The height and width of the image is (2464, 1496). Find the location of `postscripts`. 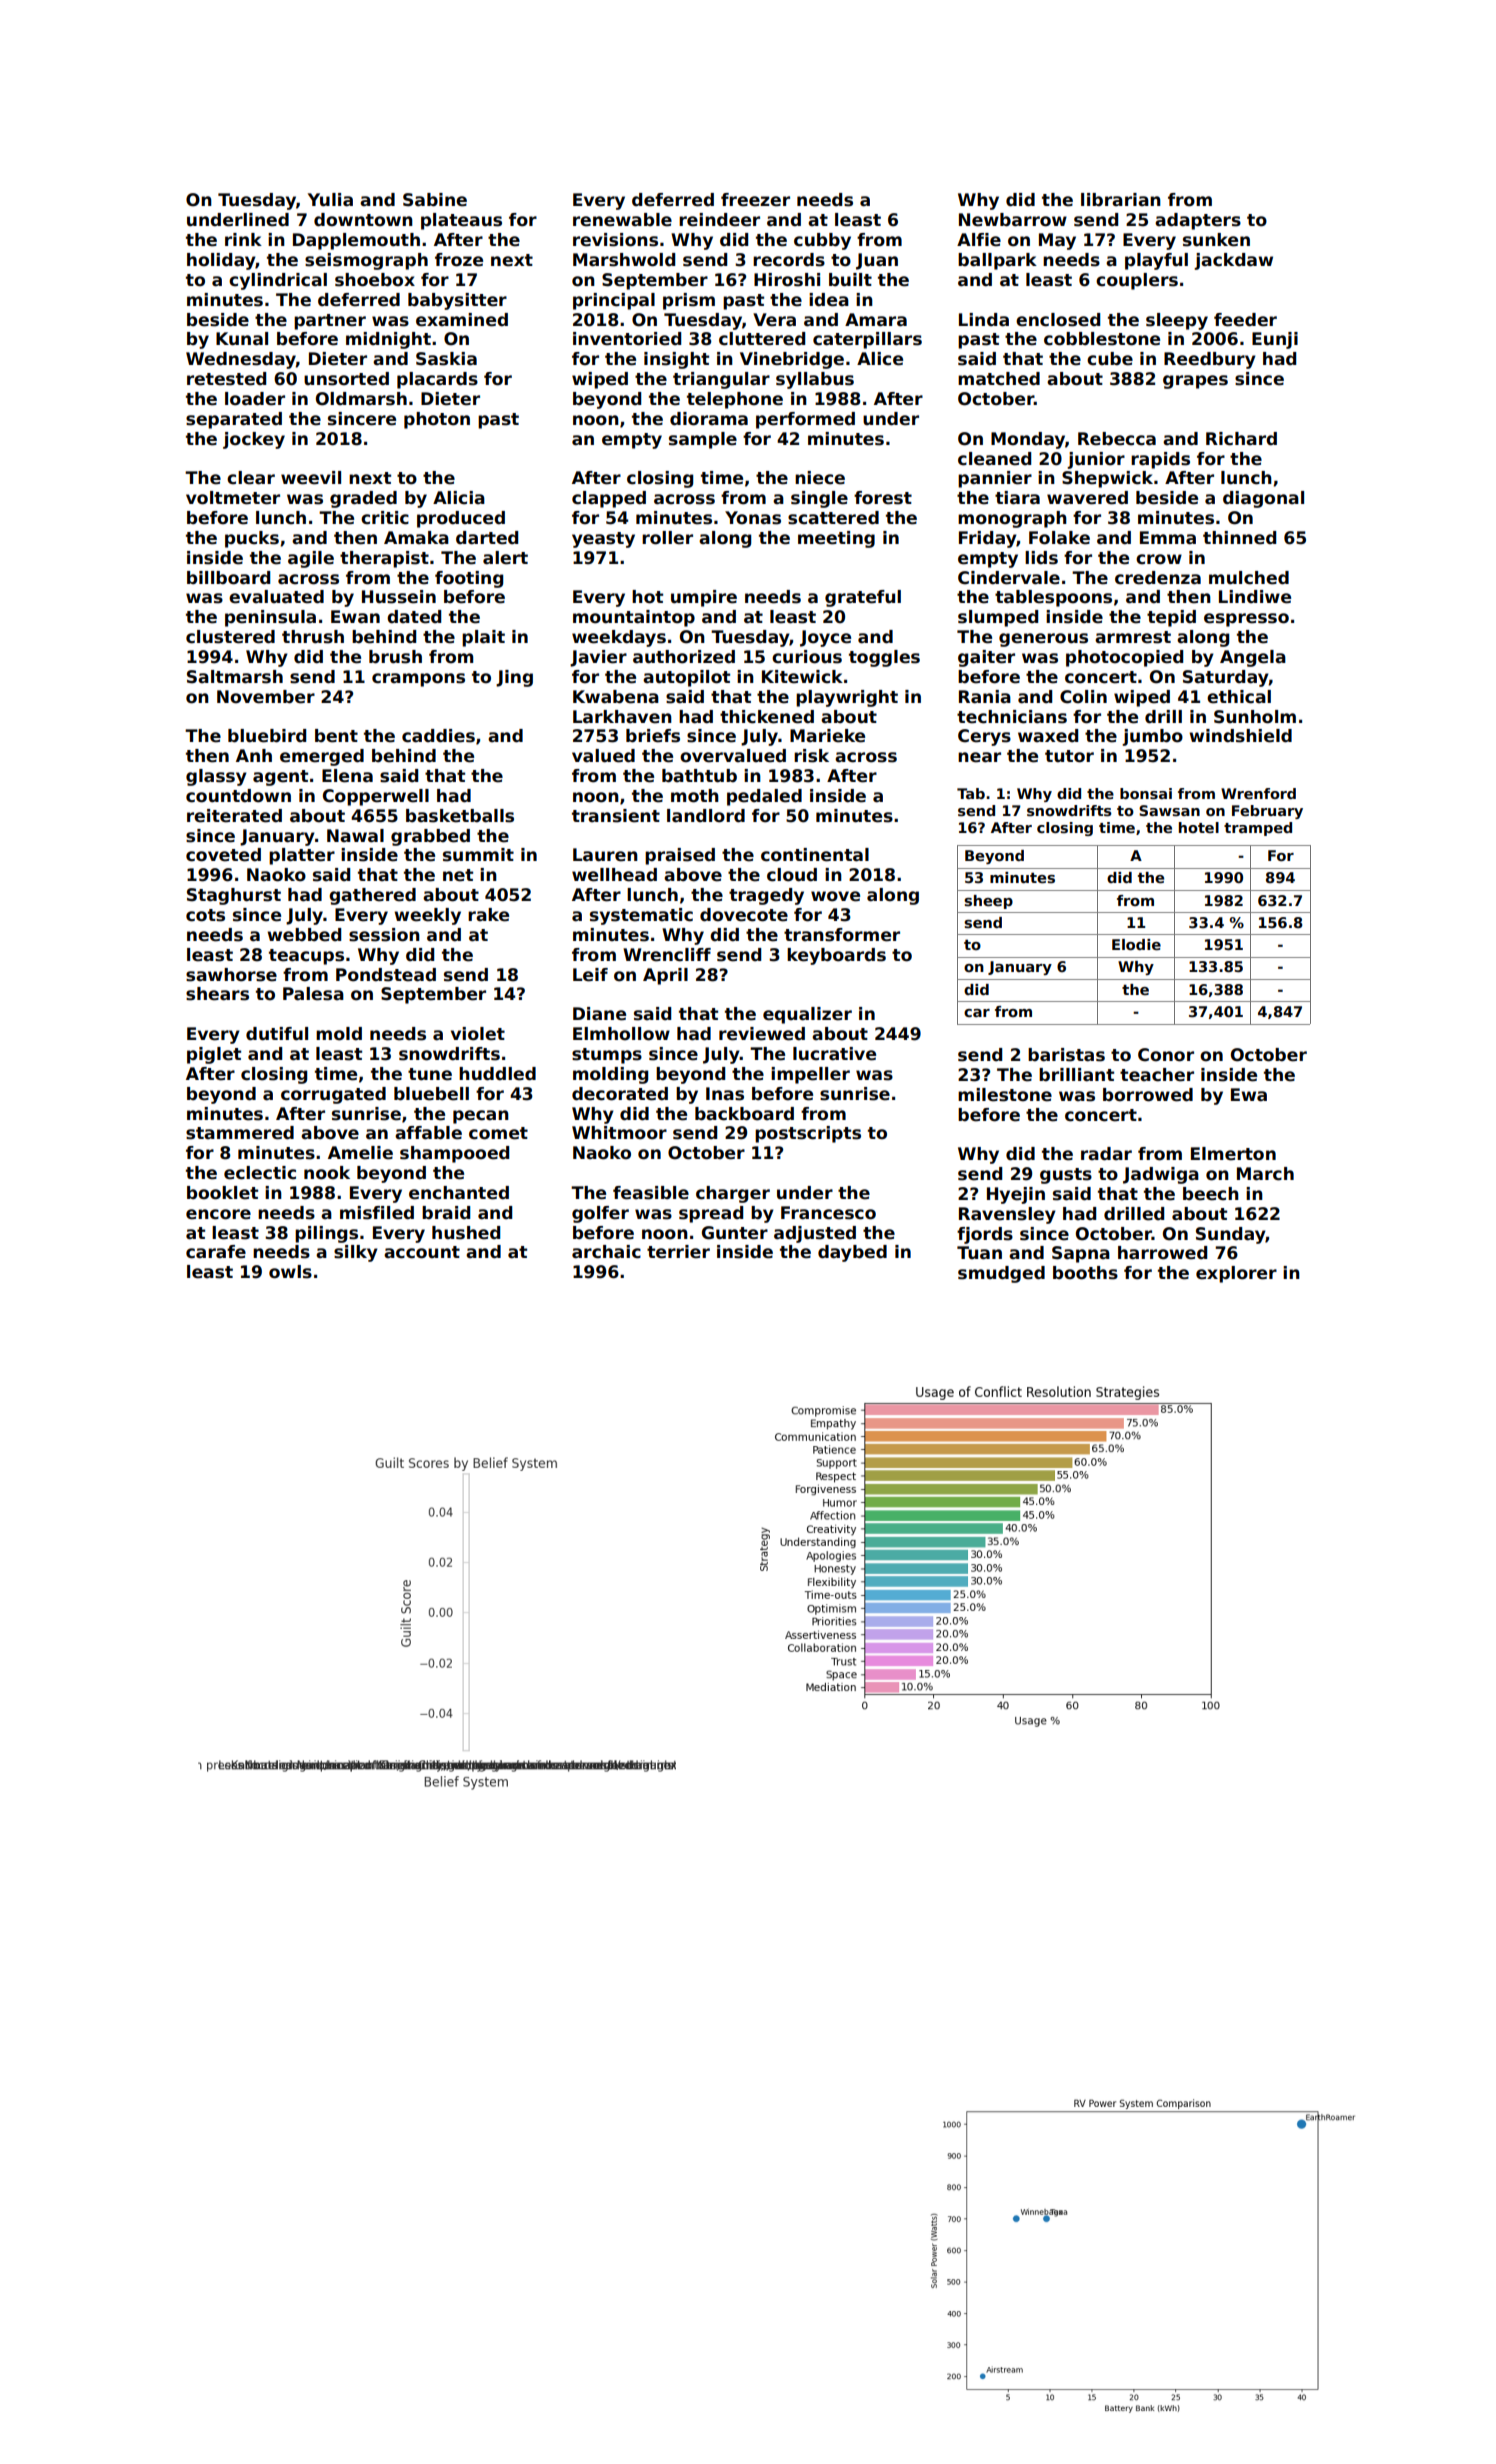

postscripts is located at coordinates (808, 1134).
